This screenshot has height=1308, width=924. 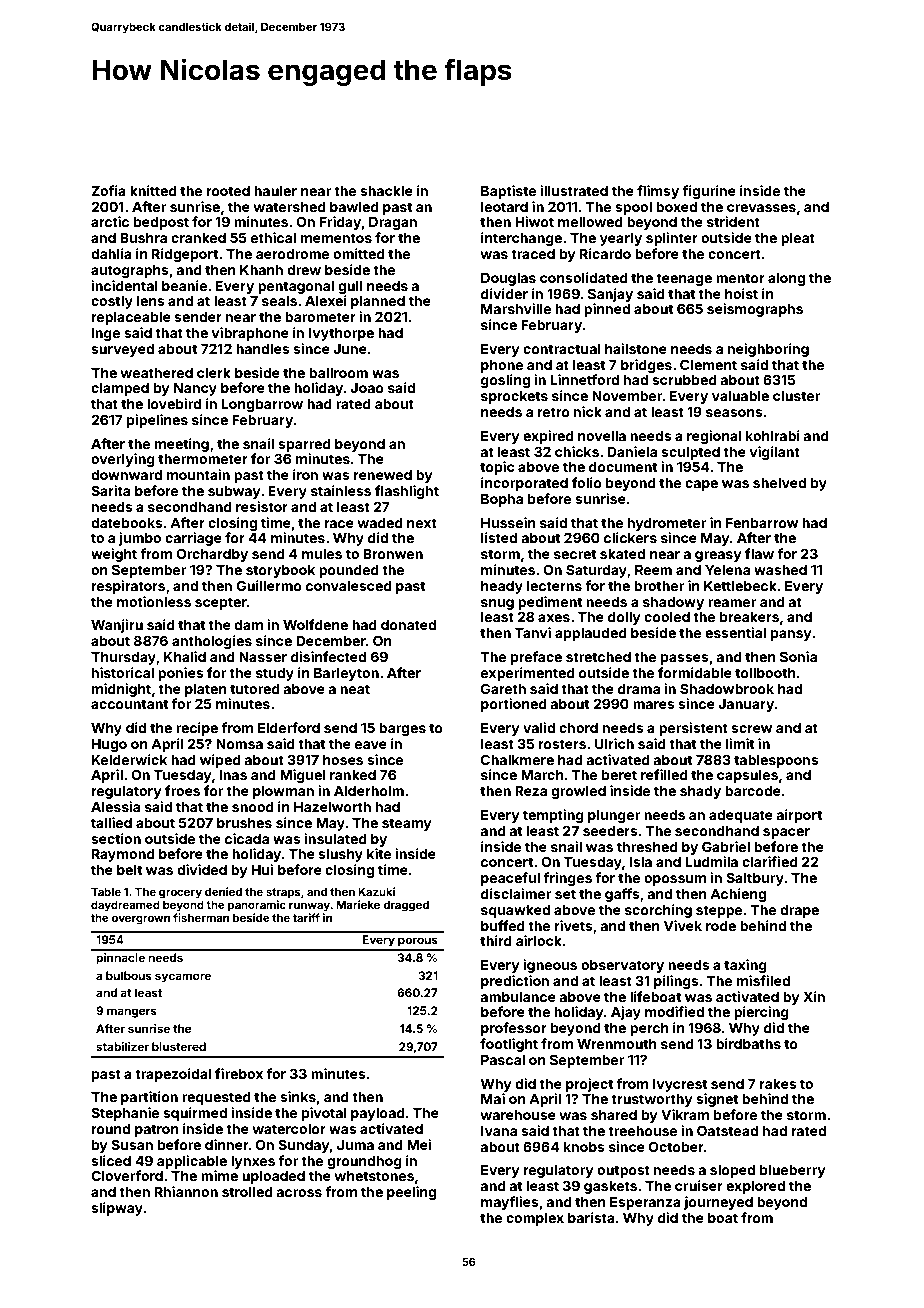 What do you see at coordinates (508, 192) in the screenshot?
I see `Baptiste` at bounding box center [508, 192].
